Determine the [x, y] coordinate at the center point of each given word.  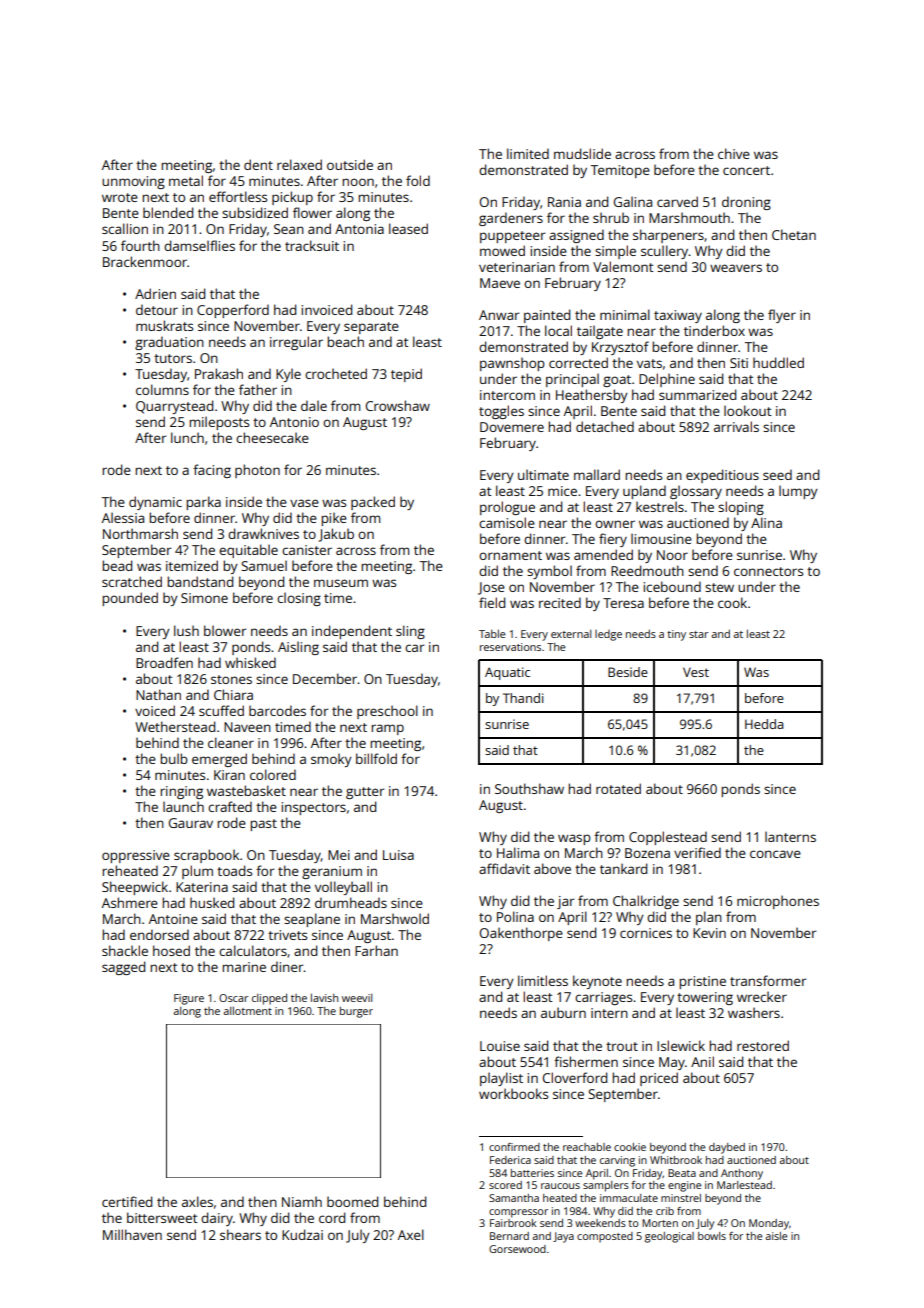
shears [240, 1234]
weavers [736, 268]
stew [719, 587]
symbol [549, 572]
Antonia [359, 229]
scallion [125, 228]
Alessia [123, 517]
